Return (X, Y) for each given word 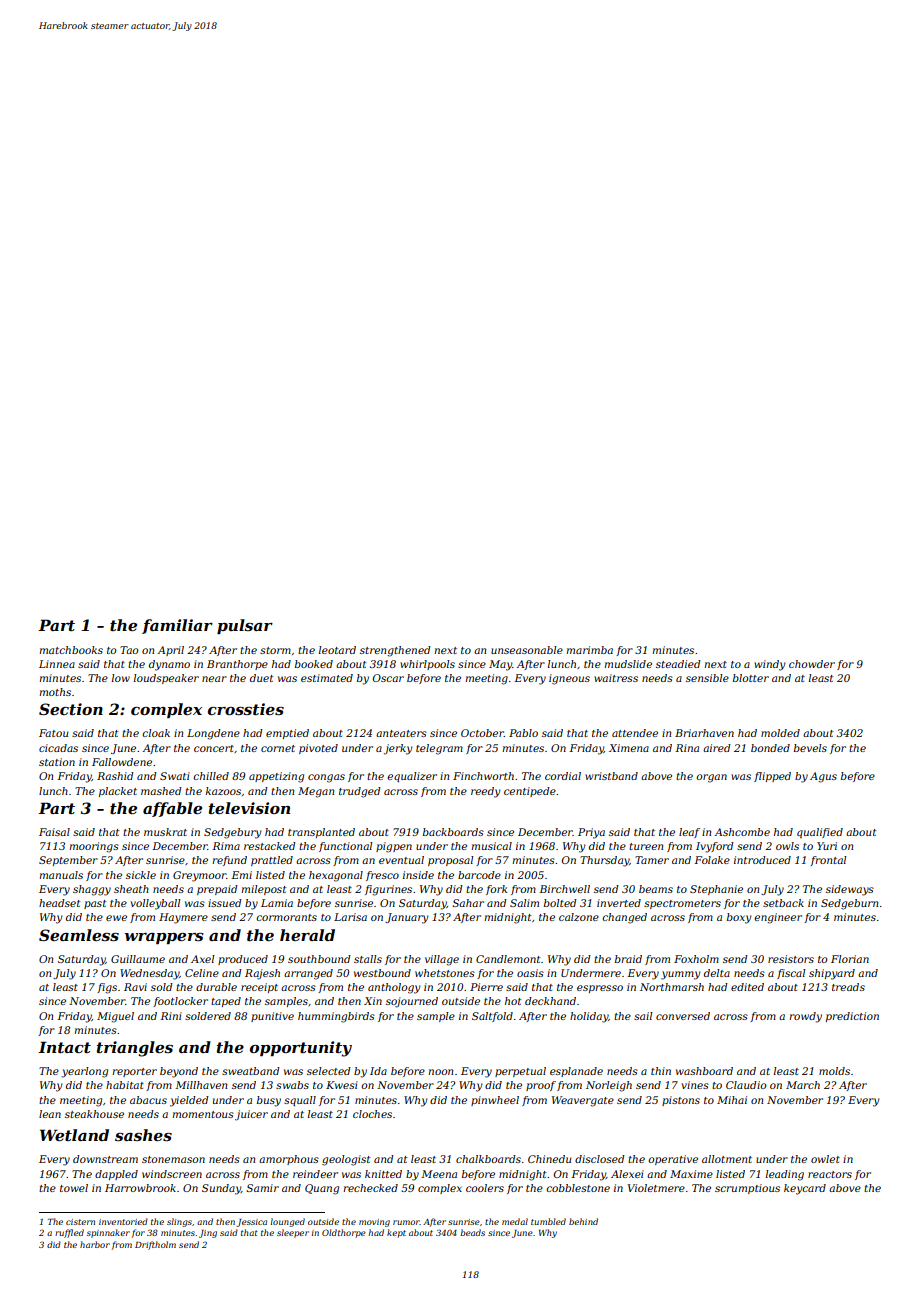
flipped (772, 777)
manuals (61, 875)
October (482, 733)
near (214, 679)
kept (396, 1233)
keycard (805, 1189)
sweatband (251, 1071)
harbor (95, 1244)
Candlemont (508, 959)
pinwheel (495, 1101)
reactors (830, 1174)
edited (747, 987)
